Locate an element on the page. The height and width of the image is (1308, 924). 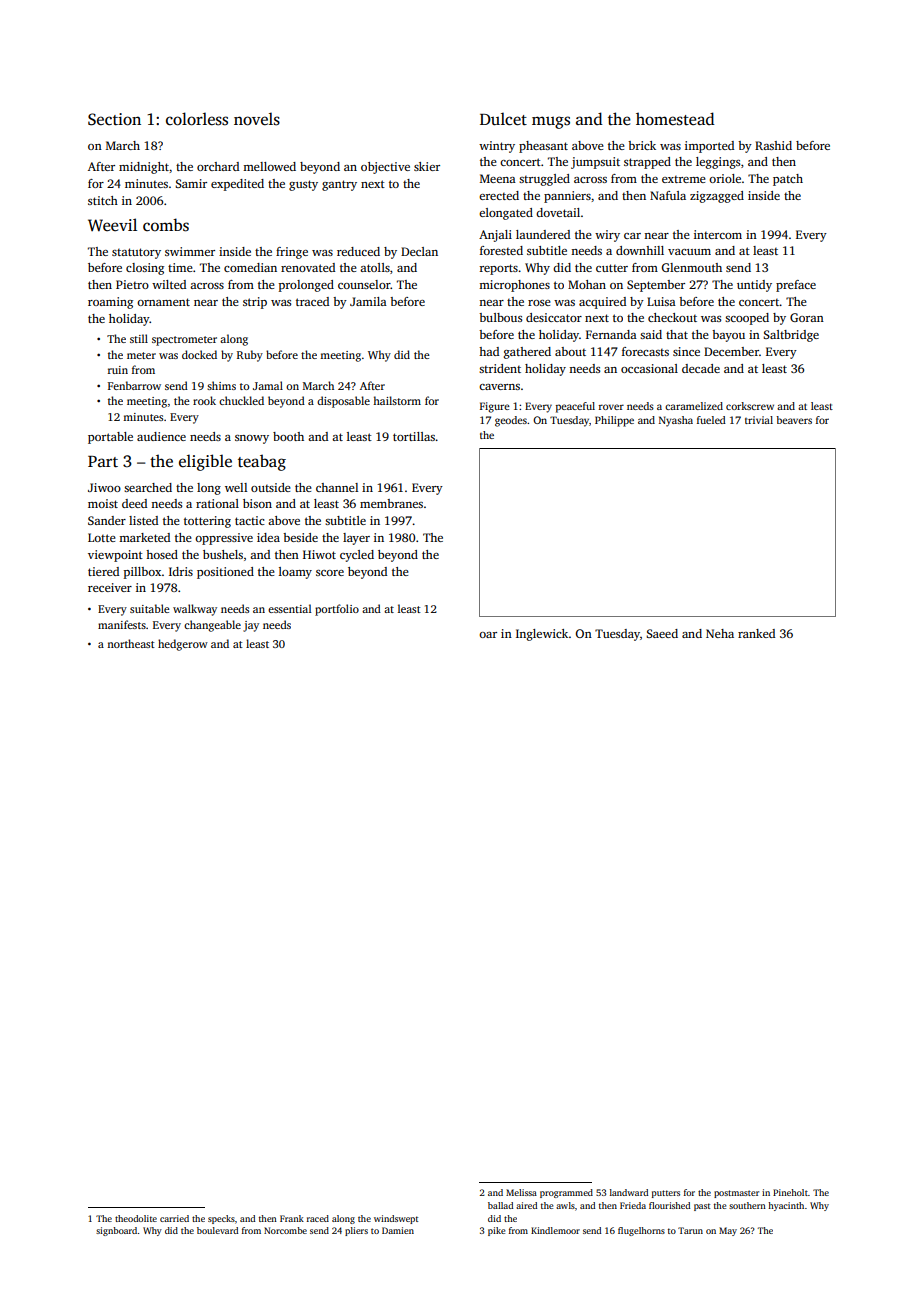
putters is located at coordinates (666, 1194).
